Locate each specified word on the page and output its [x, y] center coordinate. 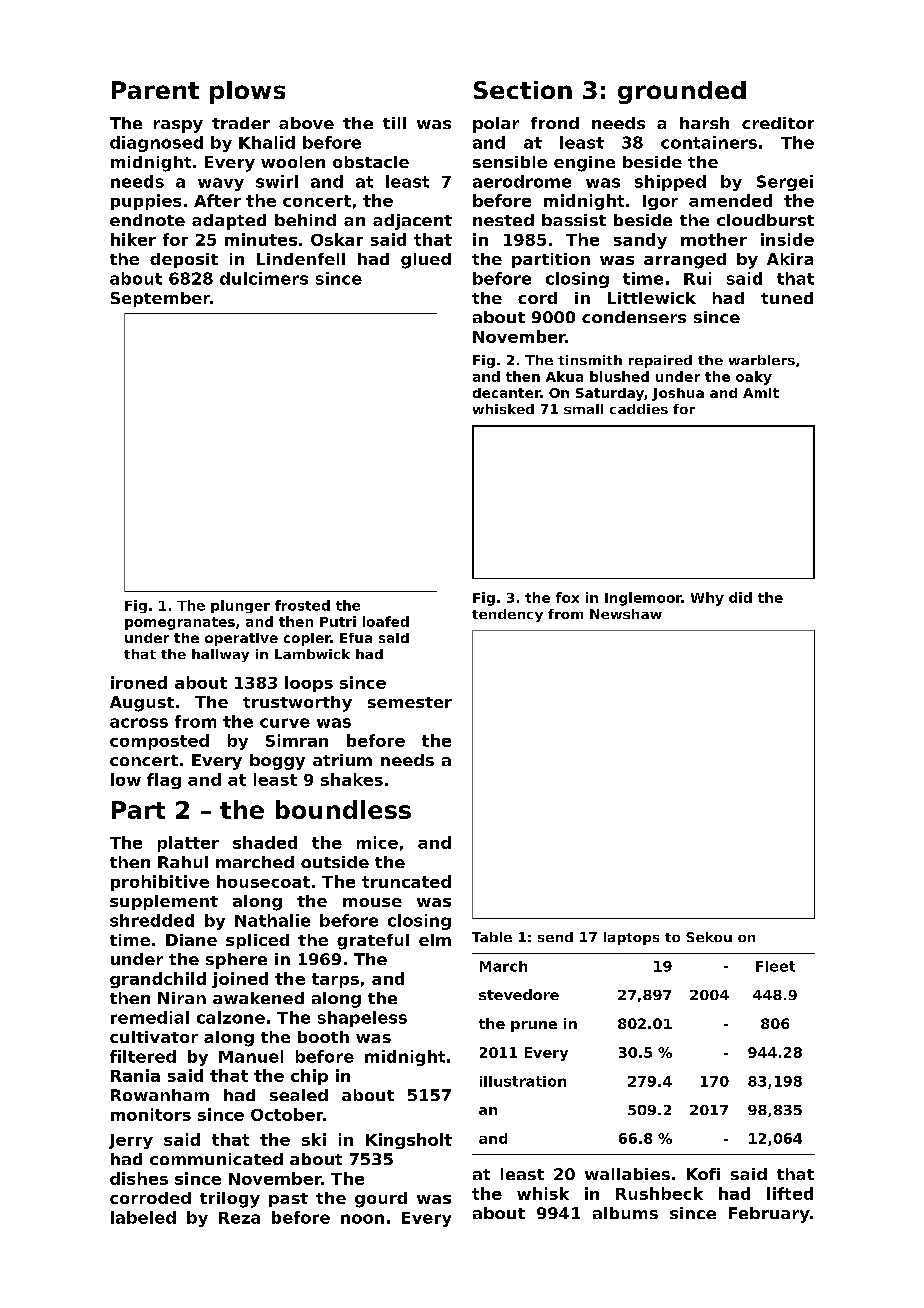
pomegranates [180, 623]
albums [625, 1213]
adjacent [412, 222]
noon [362, 1219]
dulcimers [264, 278]
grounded [682, 92]
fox [567, 597]
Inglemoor [643, 599]
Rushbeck [659, 1193]
